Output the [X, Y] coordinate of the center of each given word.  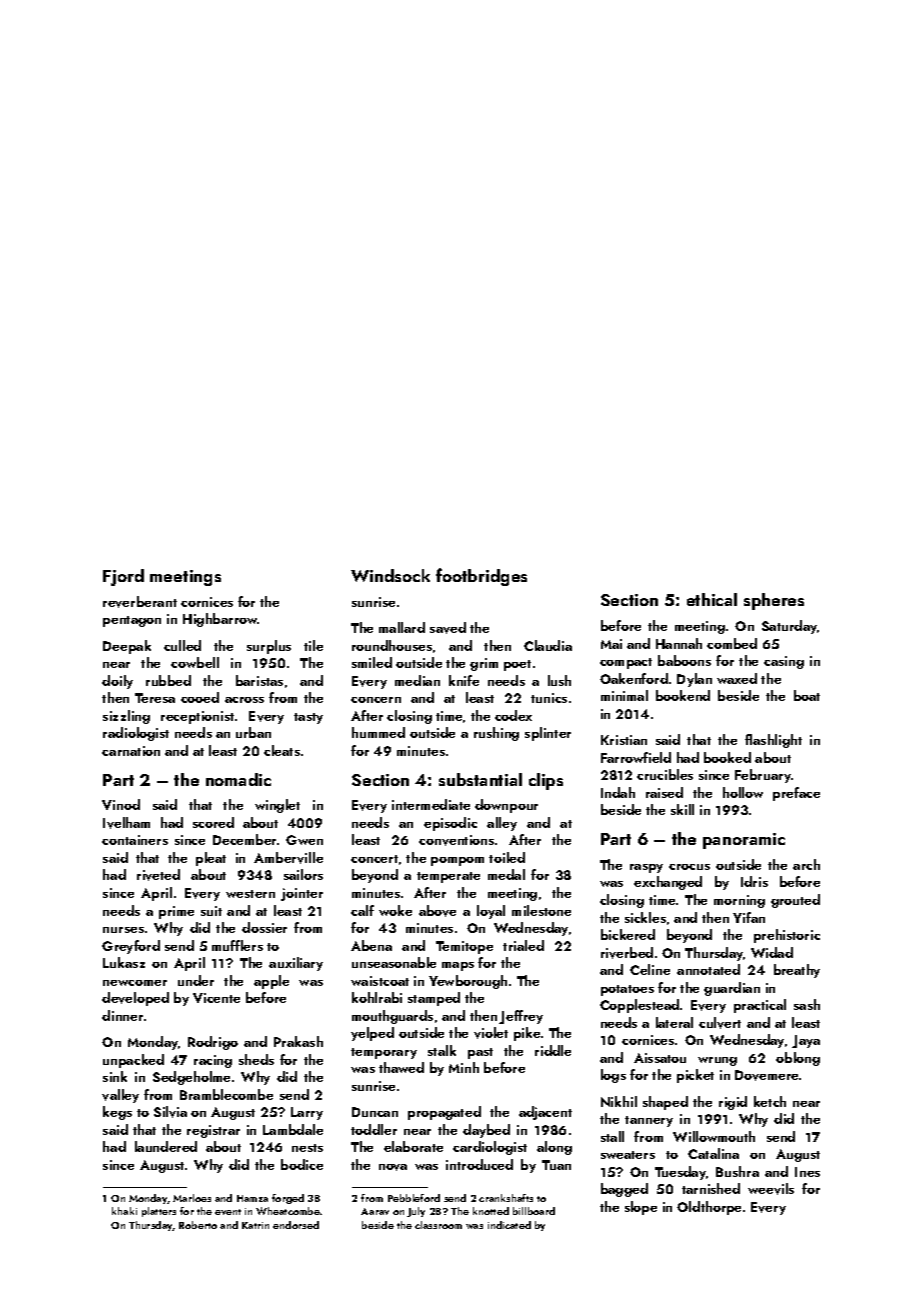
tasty [308, 718]
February [763, 776]
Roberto [198, 1225]
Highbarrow [220, 620]
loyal [491, 912]
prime [176, 912]
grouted [795, 901]
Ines [807, 1172]
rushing [496, 734]
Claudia [548, 645]
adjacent [545, 1113]
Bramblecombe [226, 1094]
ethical [712, 599]
